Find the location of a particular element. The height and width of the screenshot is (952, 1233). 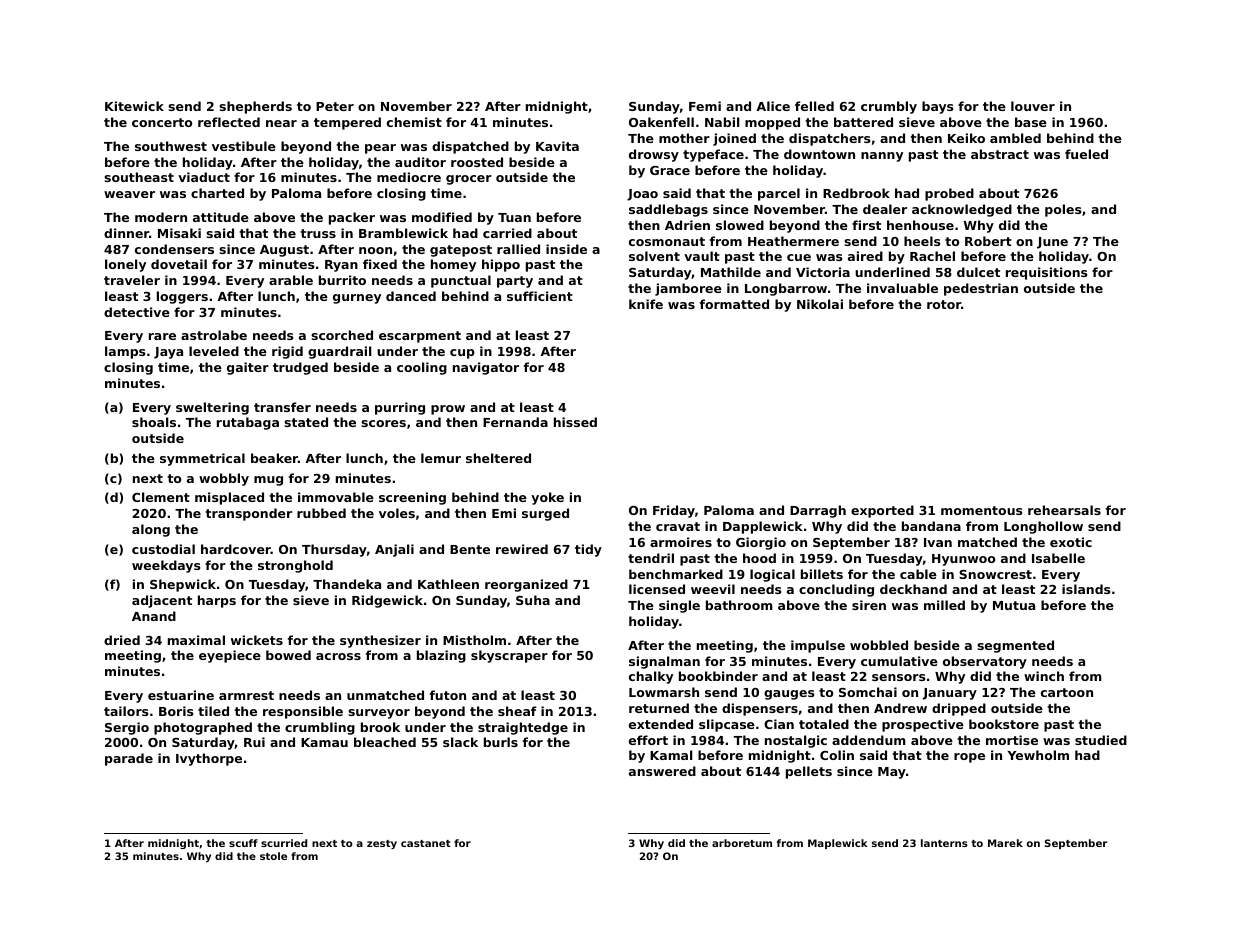

guardrail is located at coordinates (339, 352).
